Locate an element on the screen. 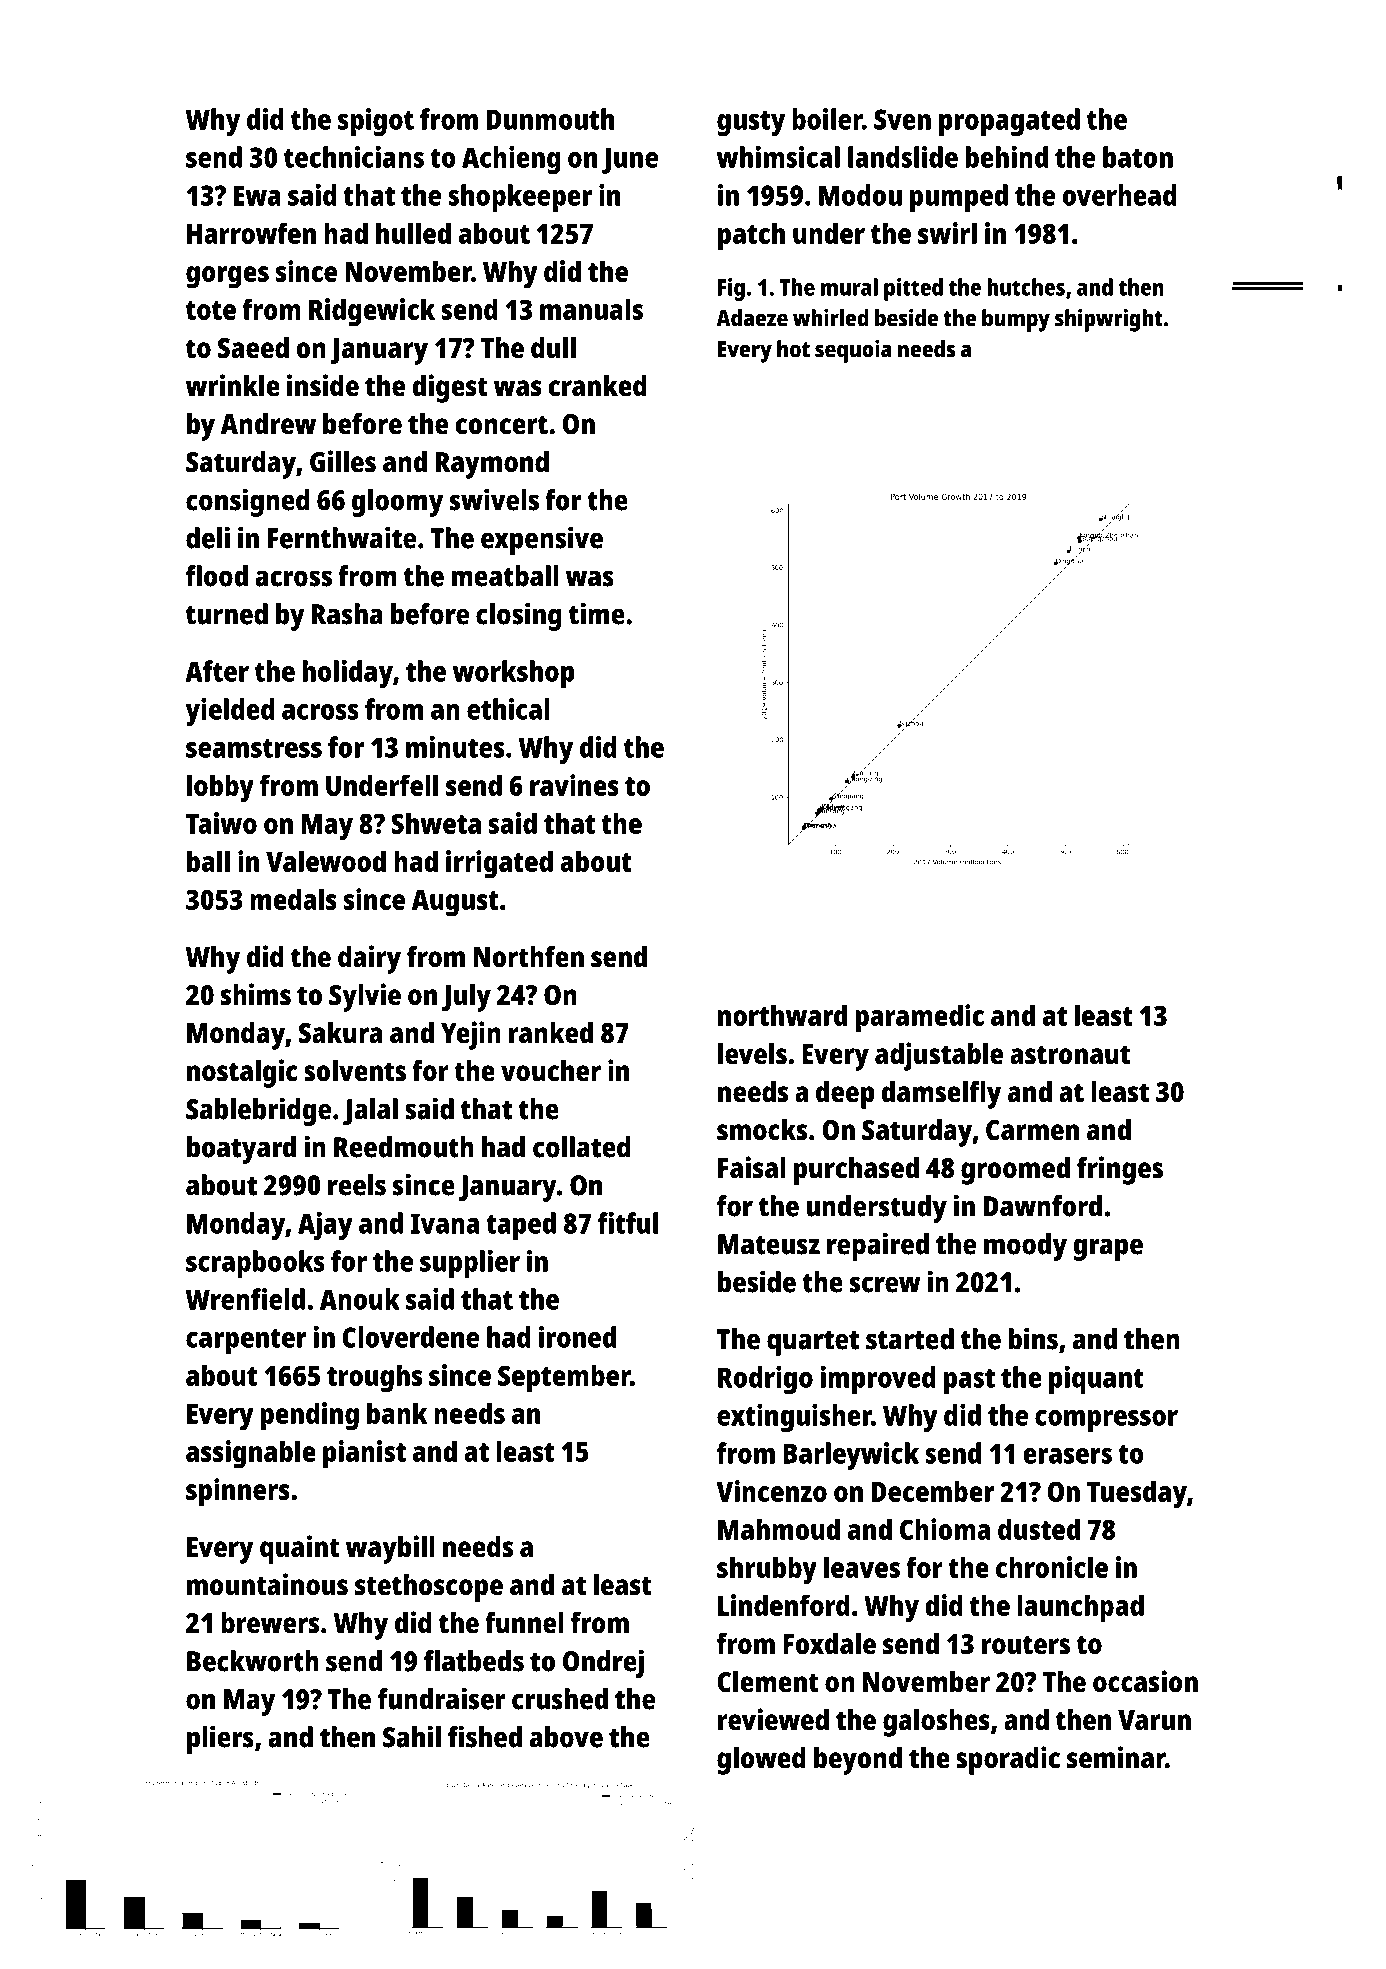 This screenshot has width=1386, height=1969. yielded is located at coordinates (230, 712).
